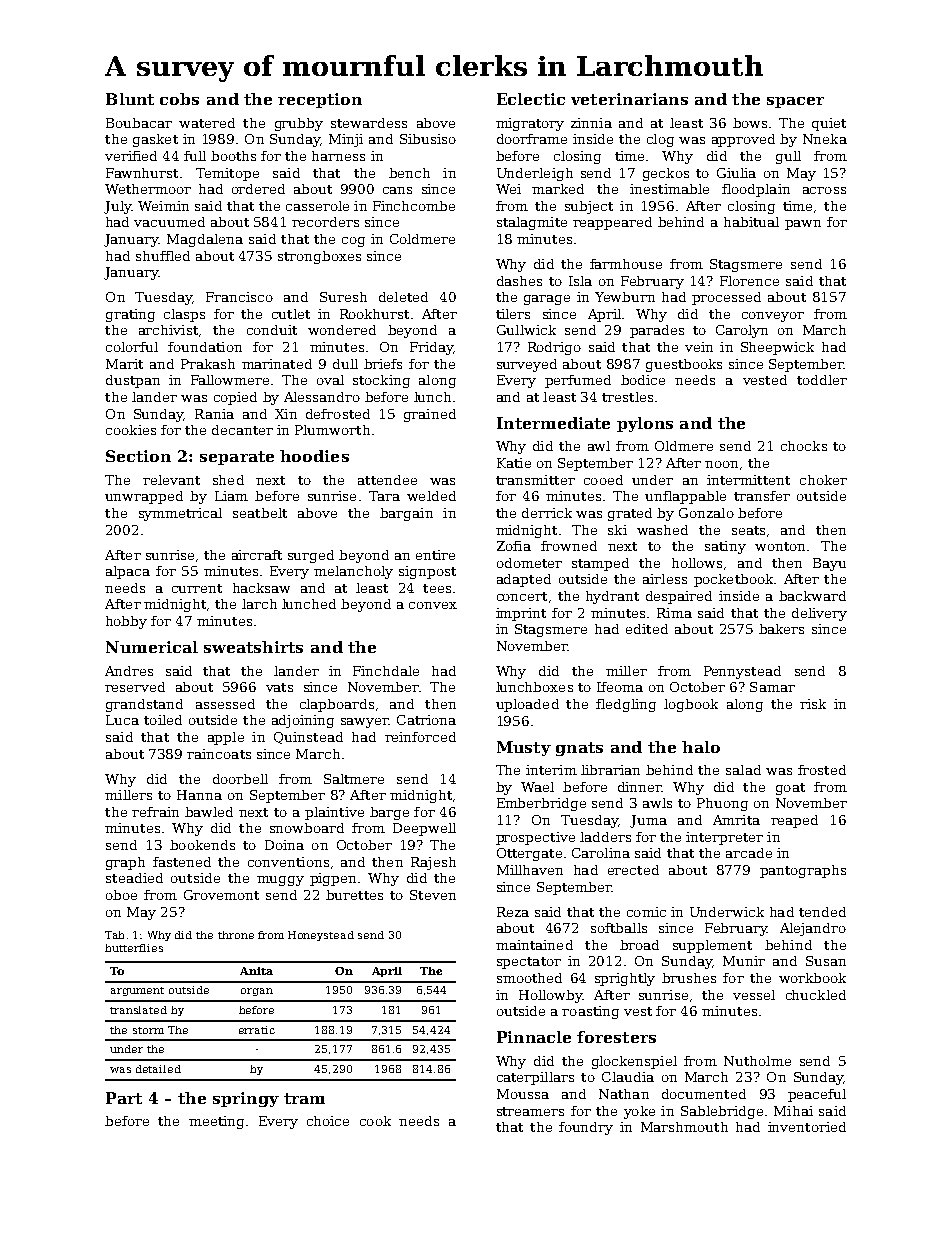  What do you see at coordinates (308, 738) in the screenshot?
I see `Quinstead` at bounding box center [308, 738].
